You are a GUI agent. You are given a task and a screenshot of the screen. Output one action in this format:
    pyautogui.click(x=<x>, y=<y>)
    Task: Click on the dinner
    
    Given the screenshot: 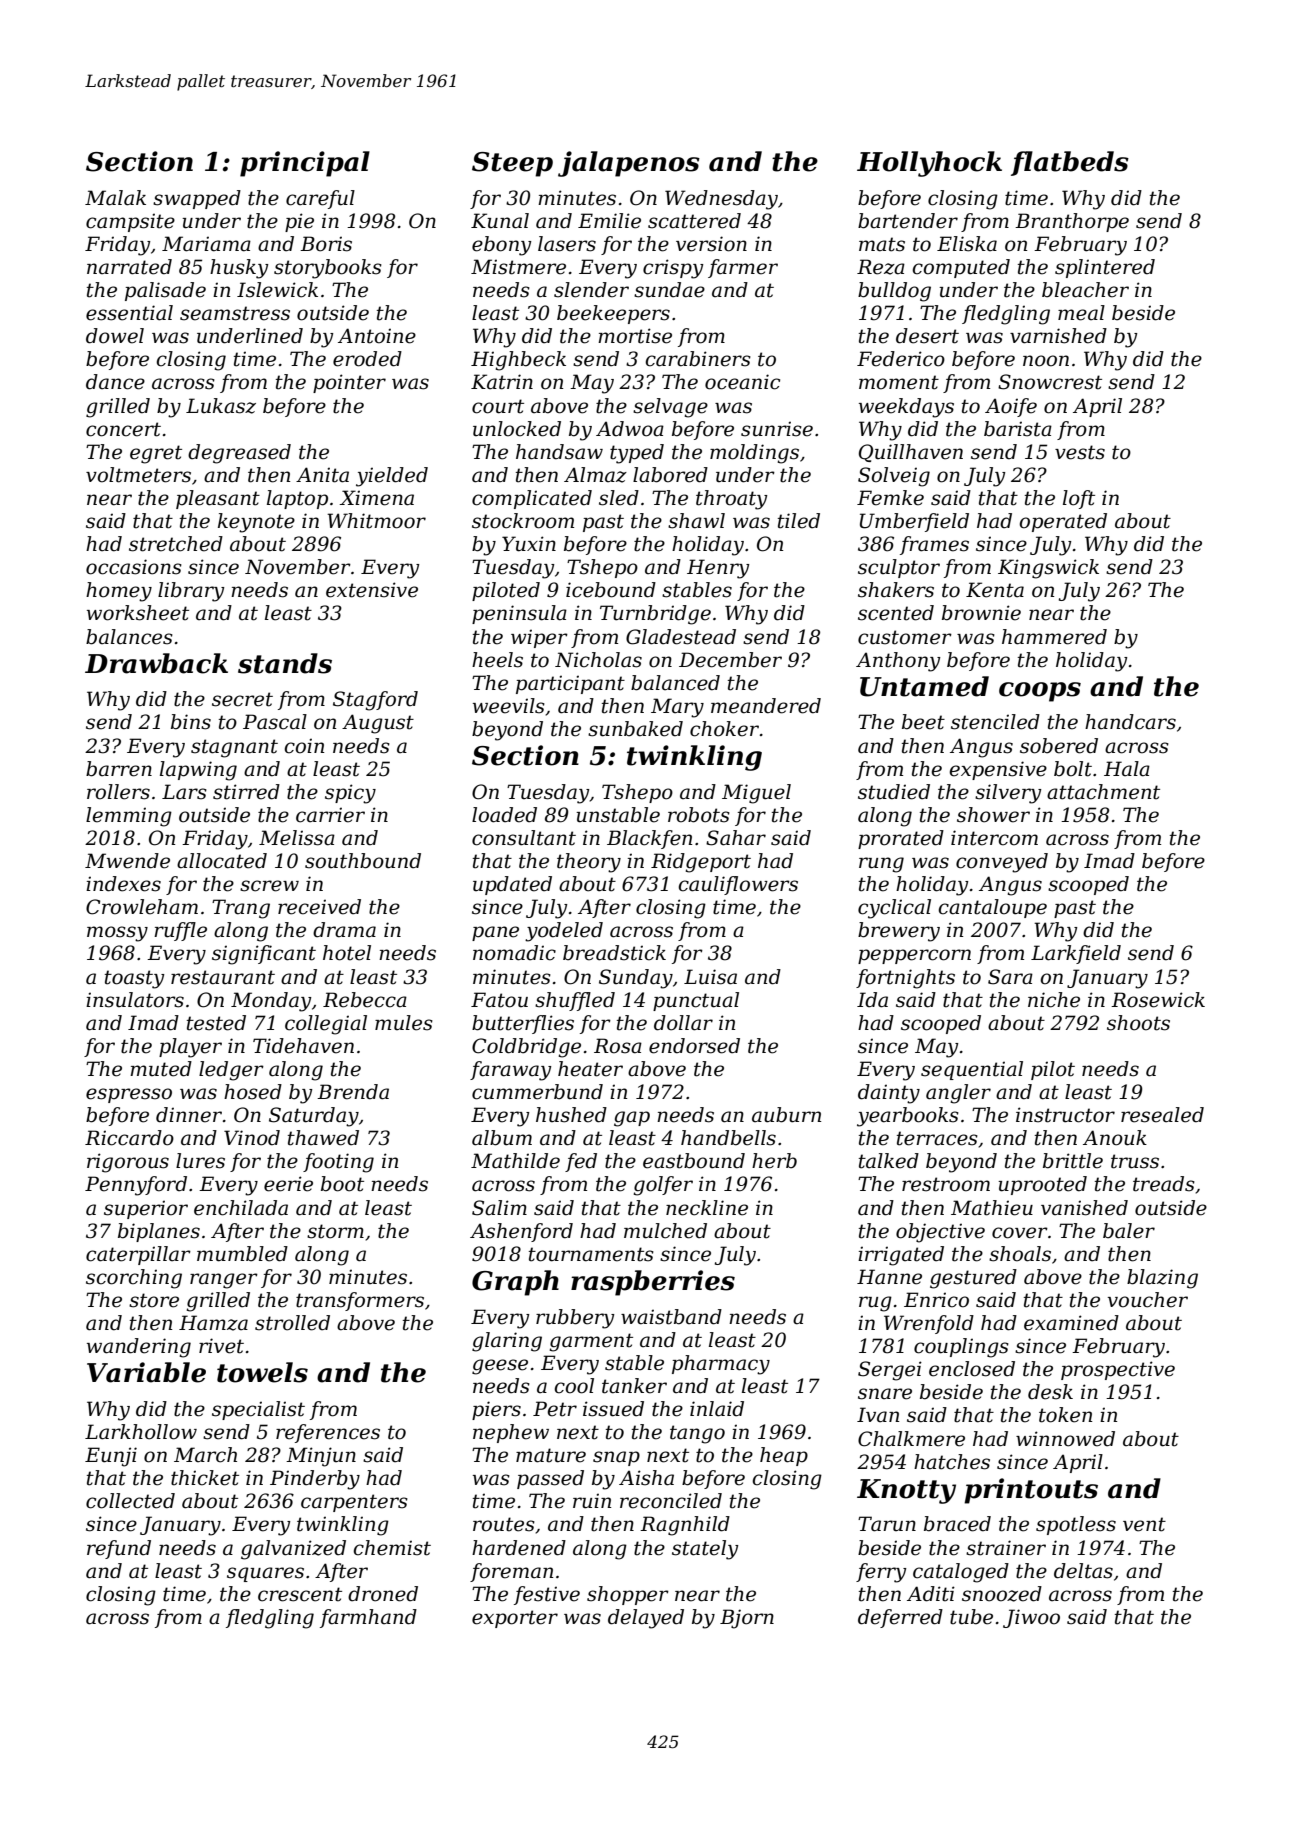 What is the action you would take?
    pyautogui.click(x=189, y=1115)
